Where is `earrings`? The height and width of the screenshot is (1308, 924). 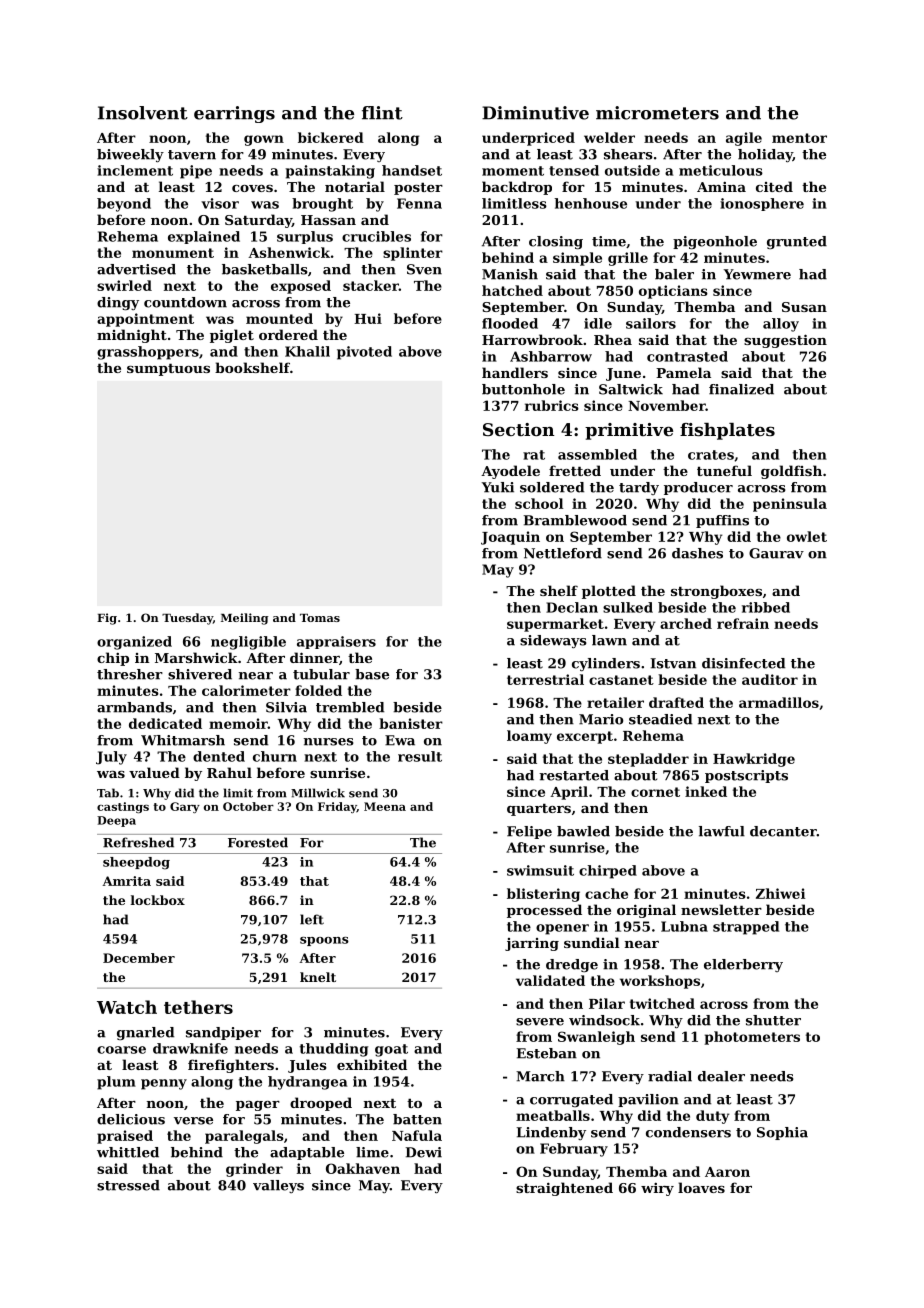 earrings is located at coordinates (234, 114).
